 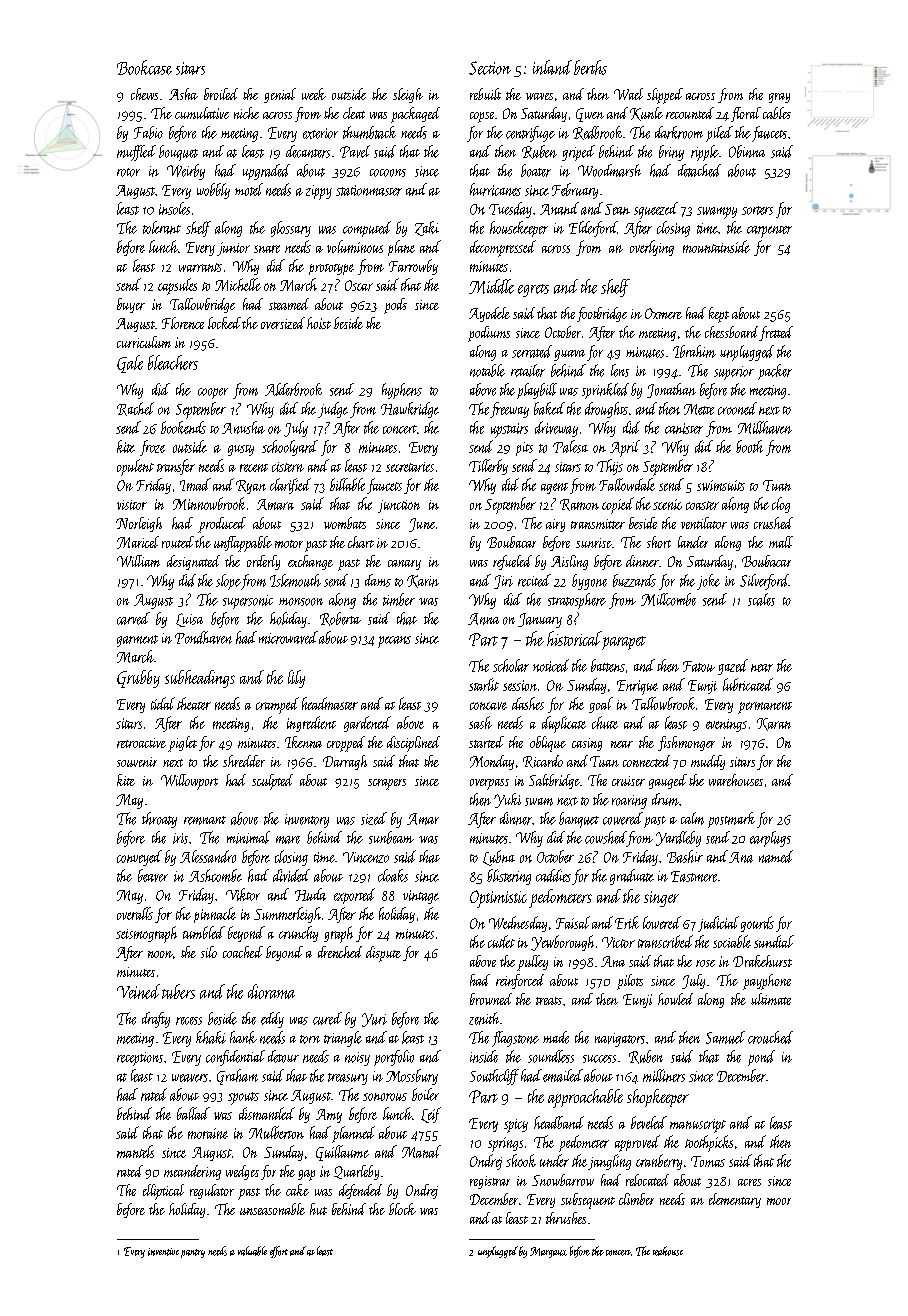 What do you see at coordinates (637, 687) in the document?
I see `Enrique` at bounding box center [637, 687].
